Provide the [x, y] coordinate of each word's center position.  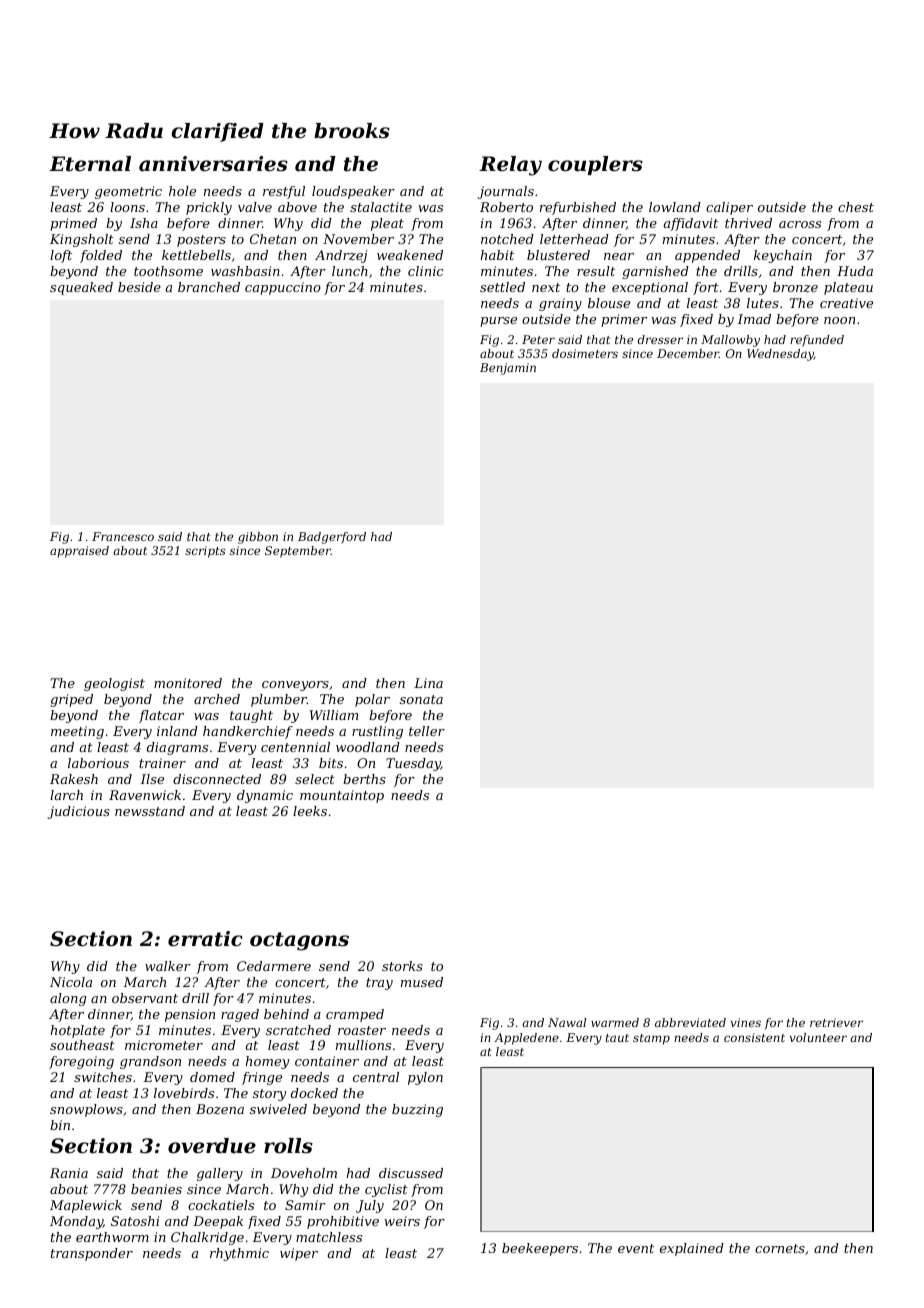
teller [427, 731]
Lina [428, 683]
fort [706, 288]
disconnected [217, 779]
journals [506, 192]
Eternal [90, 164]
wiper [299, 1254]
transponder [92, 1254]
